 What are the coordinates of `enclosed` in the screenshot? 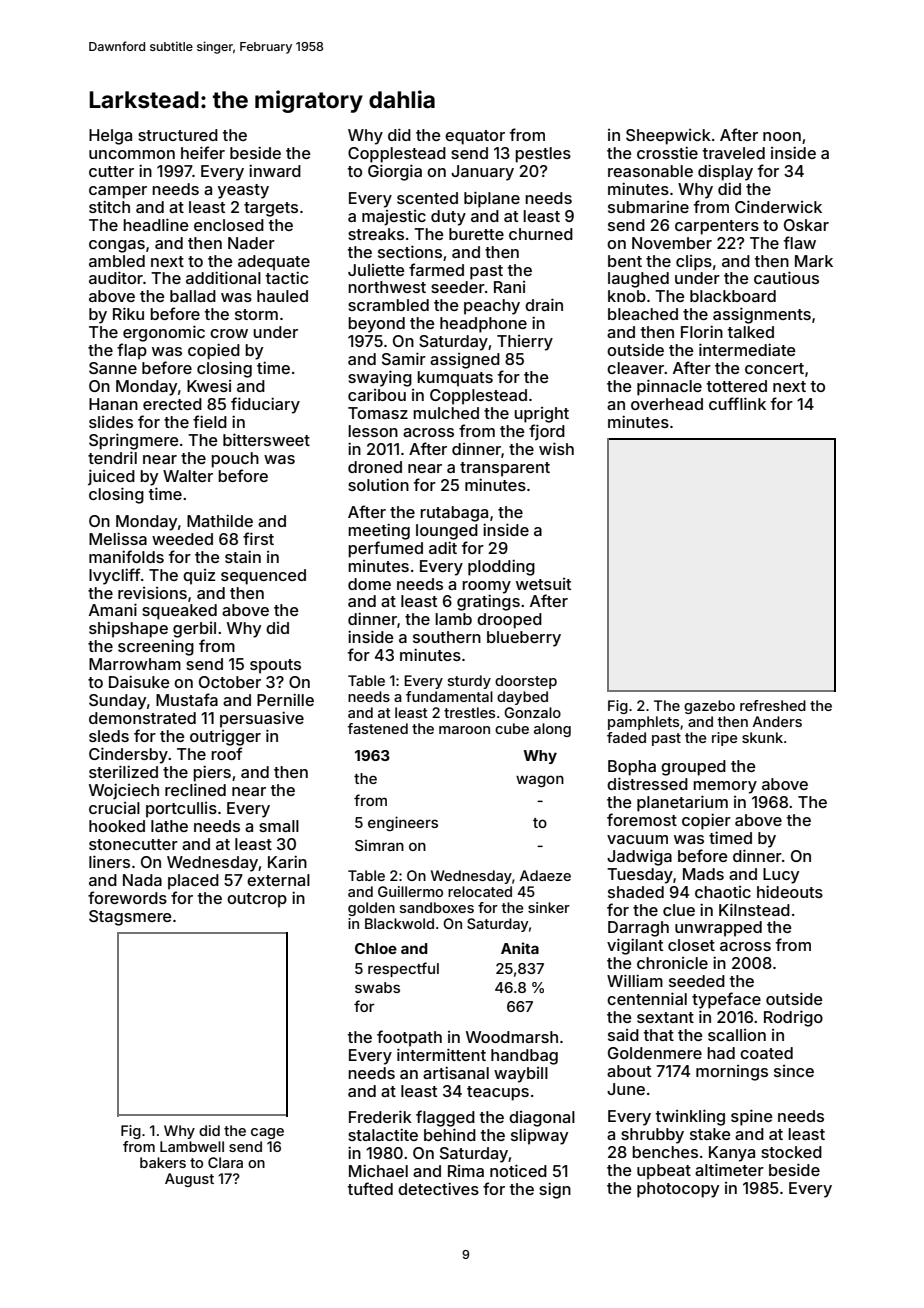 It's located at (229, 225).
